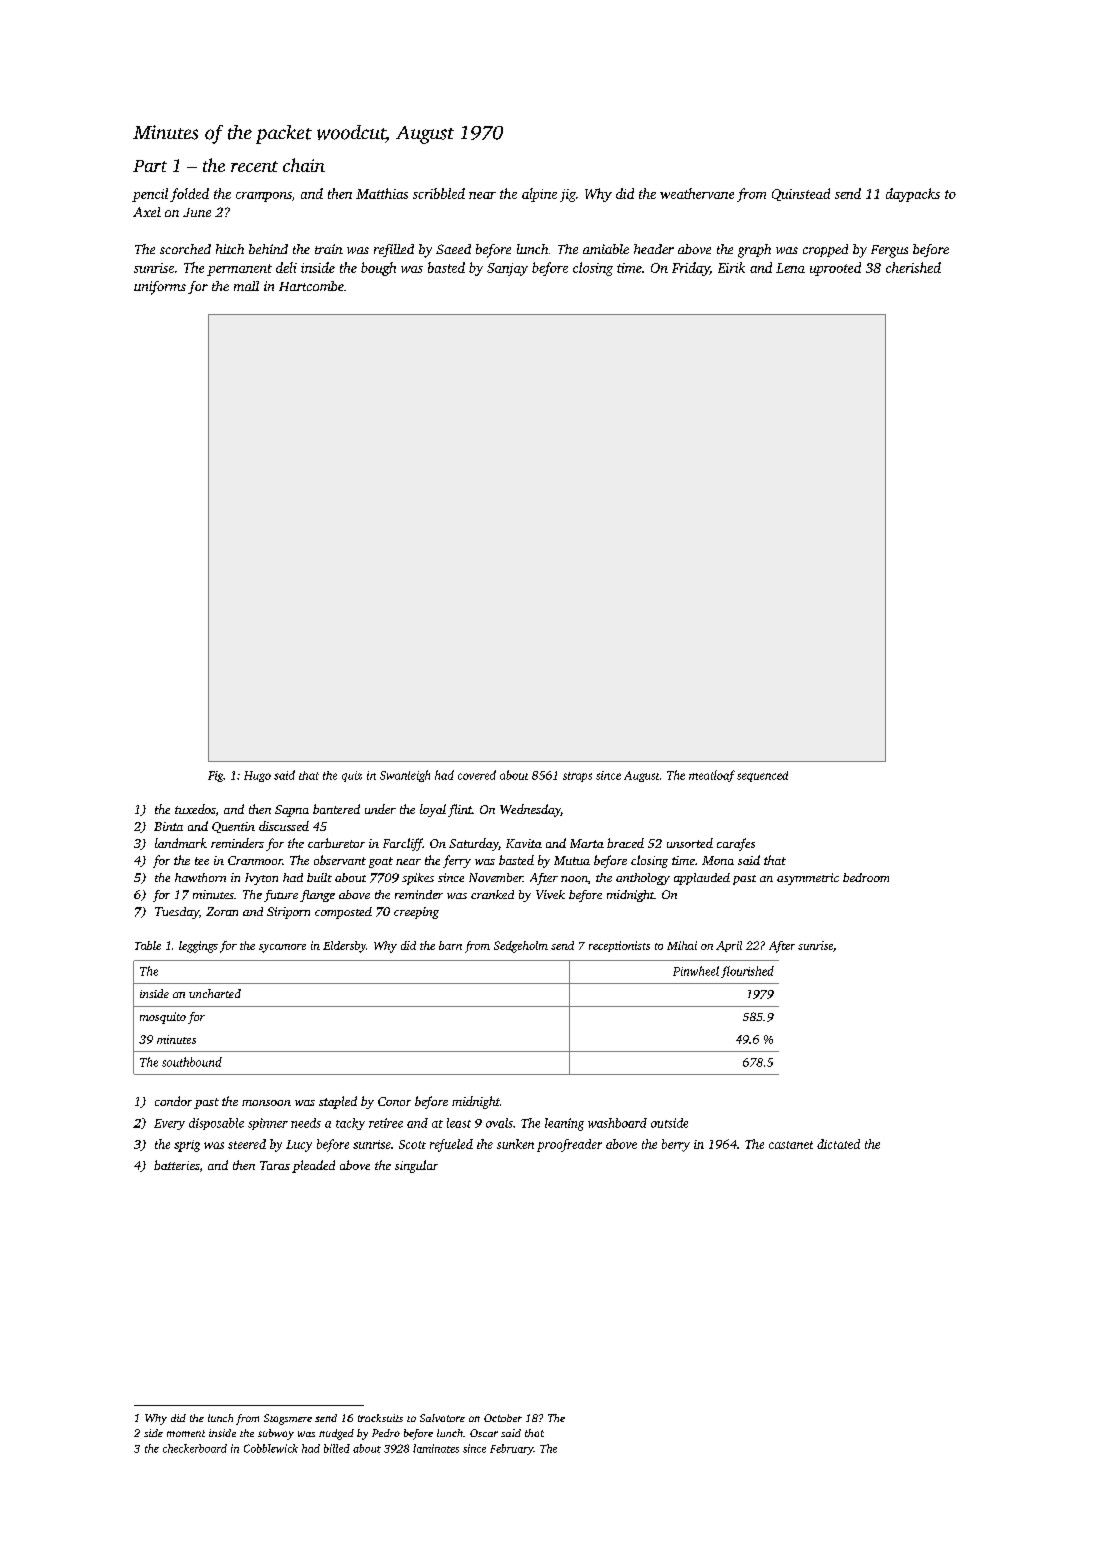 This page has height=1547, width=1094. I want to click on moment, so click(186, 1433).
